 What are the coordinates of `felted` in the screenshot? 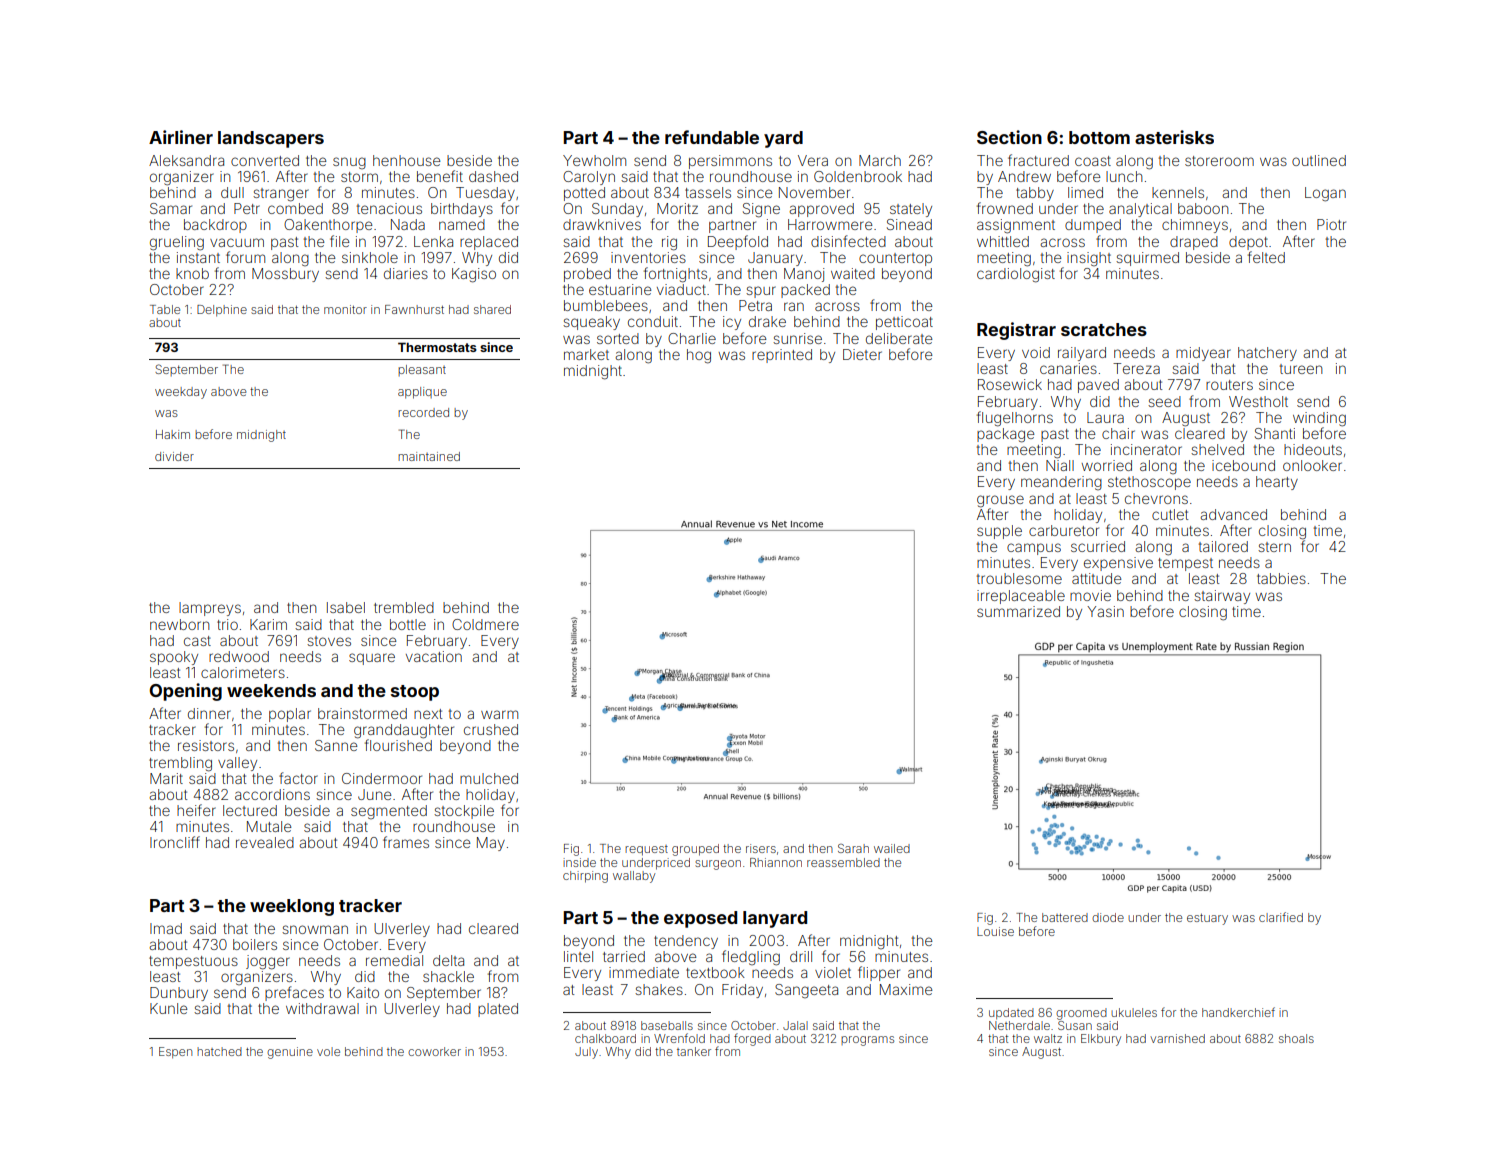 It's located at (1266, 257).
